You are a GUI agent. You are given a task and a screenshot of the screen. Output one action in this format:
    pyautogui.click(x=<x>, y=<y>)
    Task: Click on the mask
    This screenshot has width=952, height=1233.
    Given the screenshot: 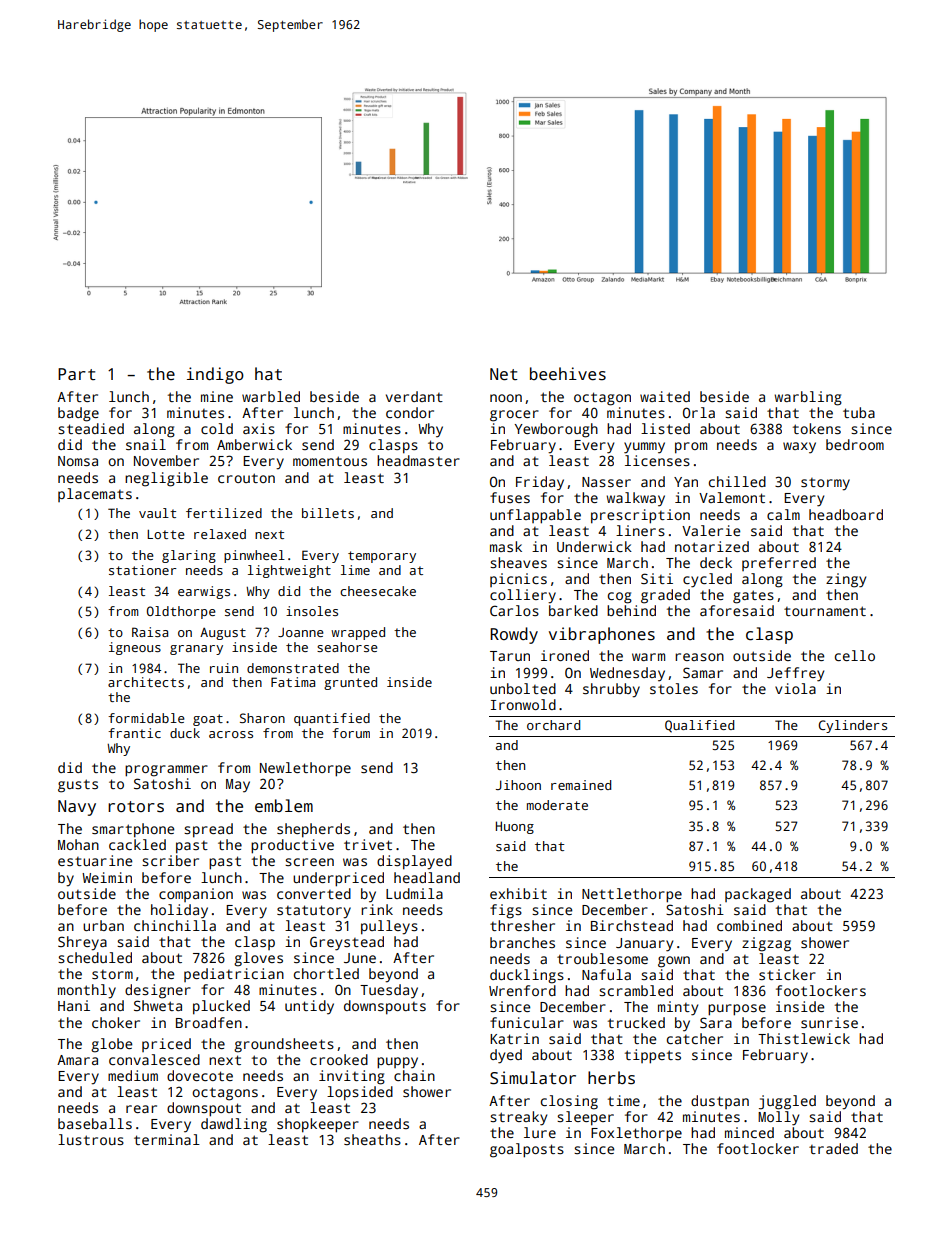 What is the action you would take?
    pyautogui.click(x=506, y=546)
